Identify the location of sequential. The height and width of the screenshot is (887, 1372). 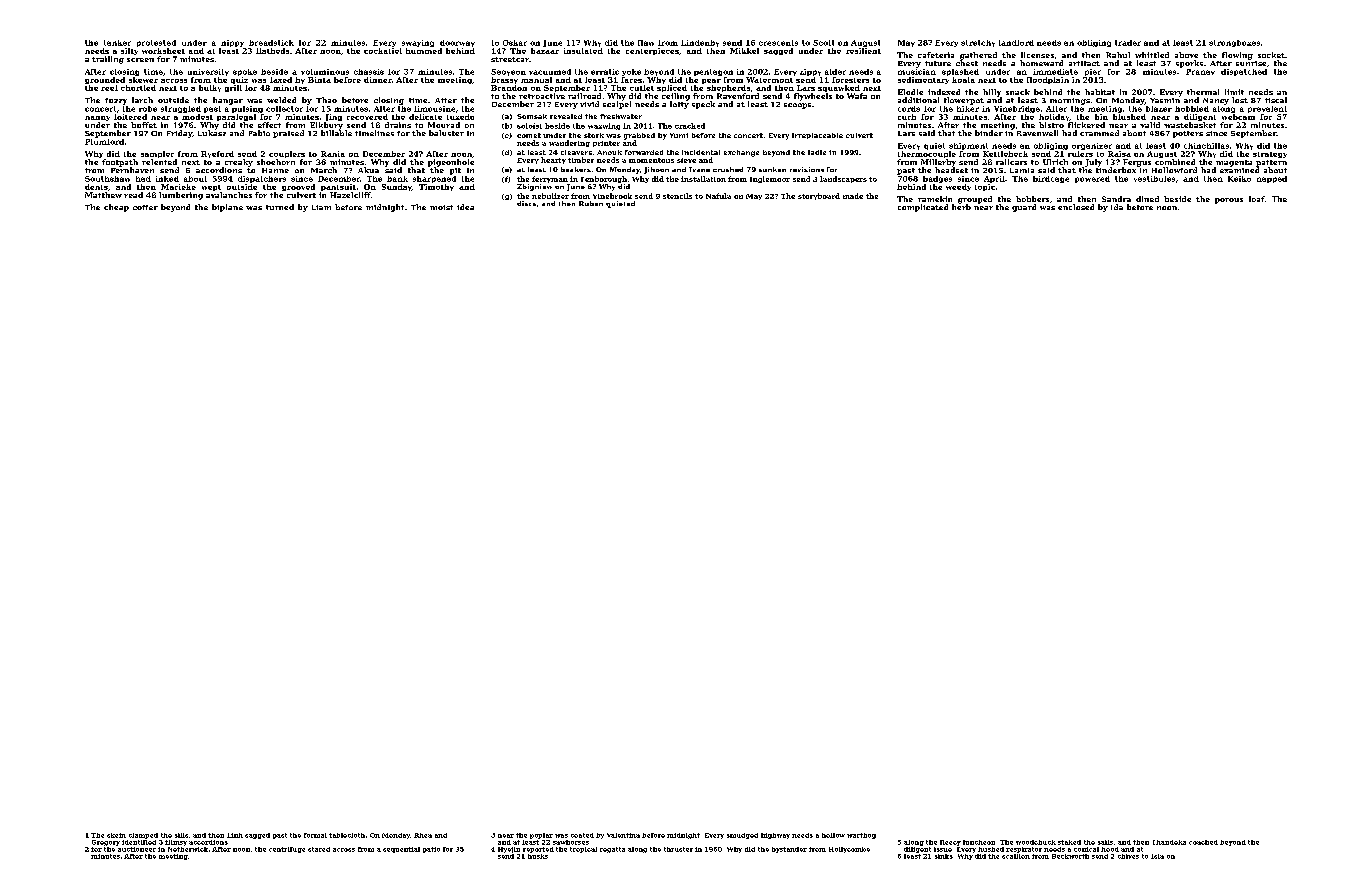
(401, 850).
